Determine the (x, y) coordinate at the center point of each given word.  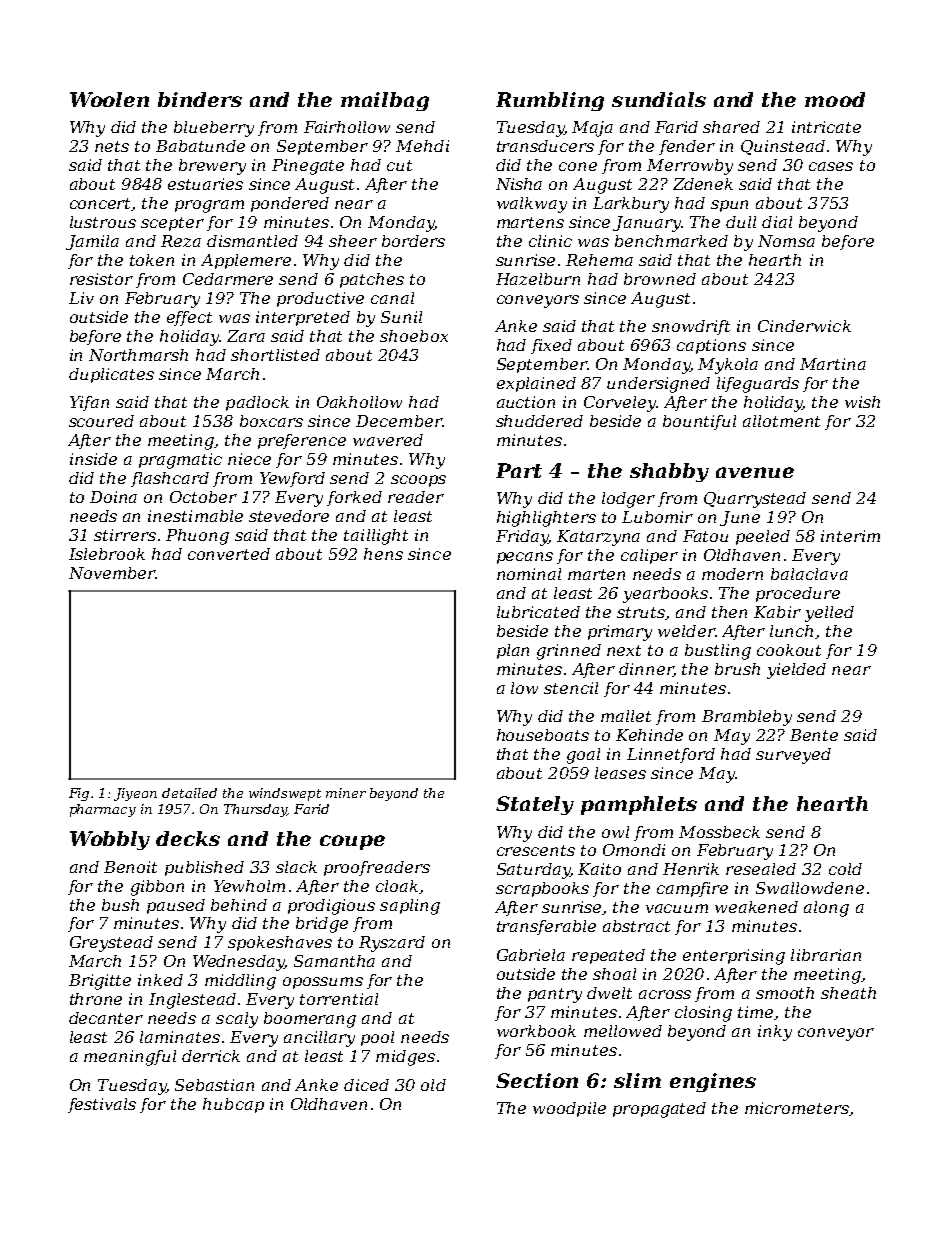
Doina (113, 497)
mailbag (385, 101)
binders (200, 99)
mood (835, 99)
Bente (814, 735)
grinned (569, 652)
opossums (323, 983)
